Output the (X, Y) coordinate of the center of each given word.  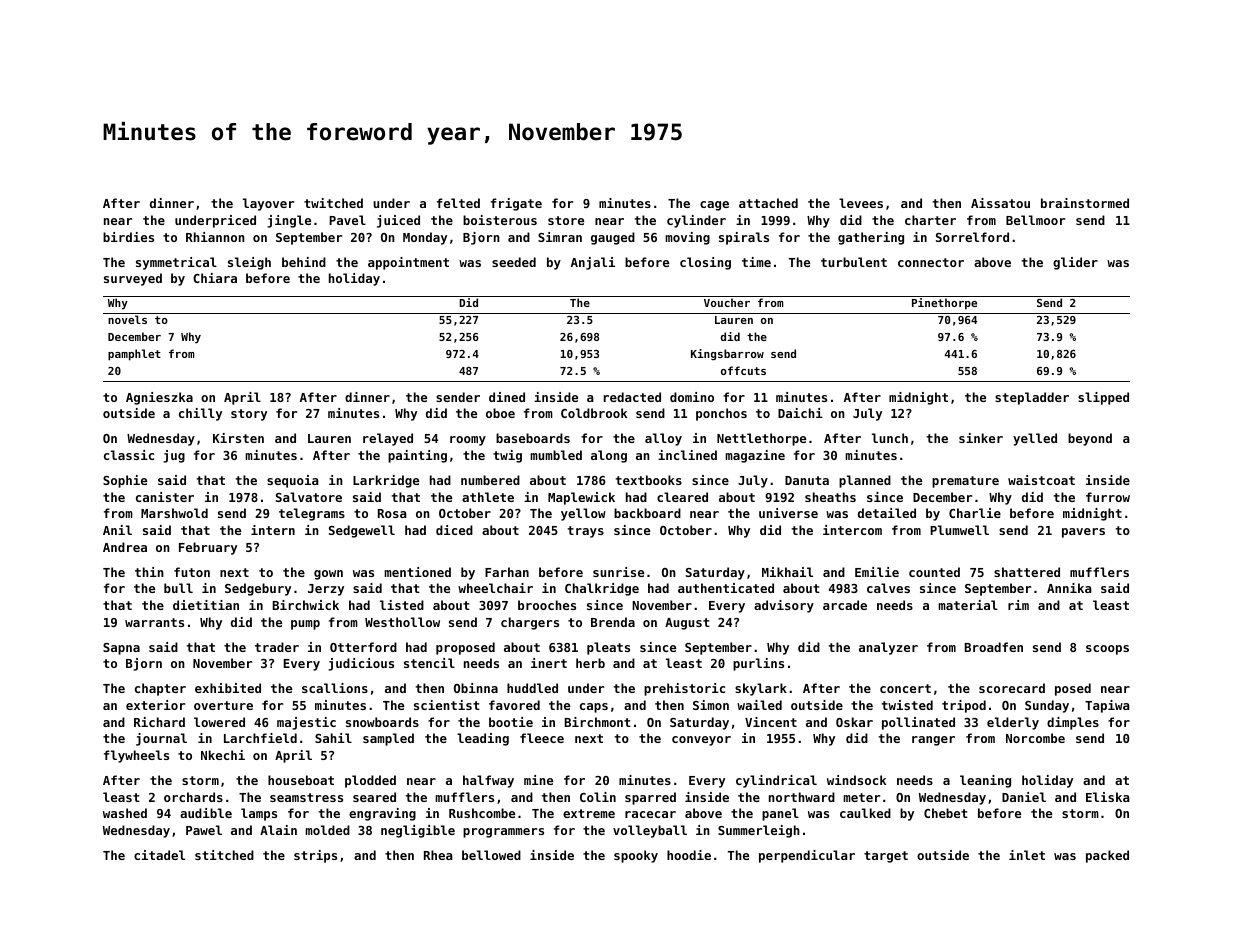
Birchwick (306, 605)
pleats (608, 648)
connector (931, 262)
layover (268, 204)
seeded (514, 262)
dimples (1073, 723)
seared (374, 797)
